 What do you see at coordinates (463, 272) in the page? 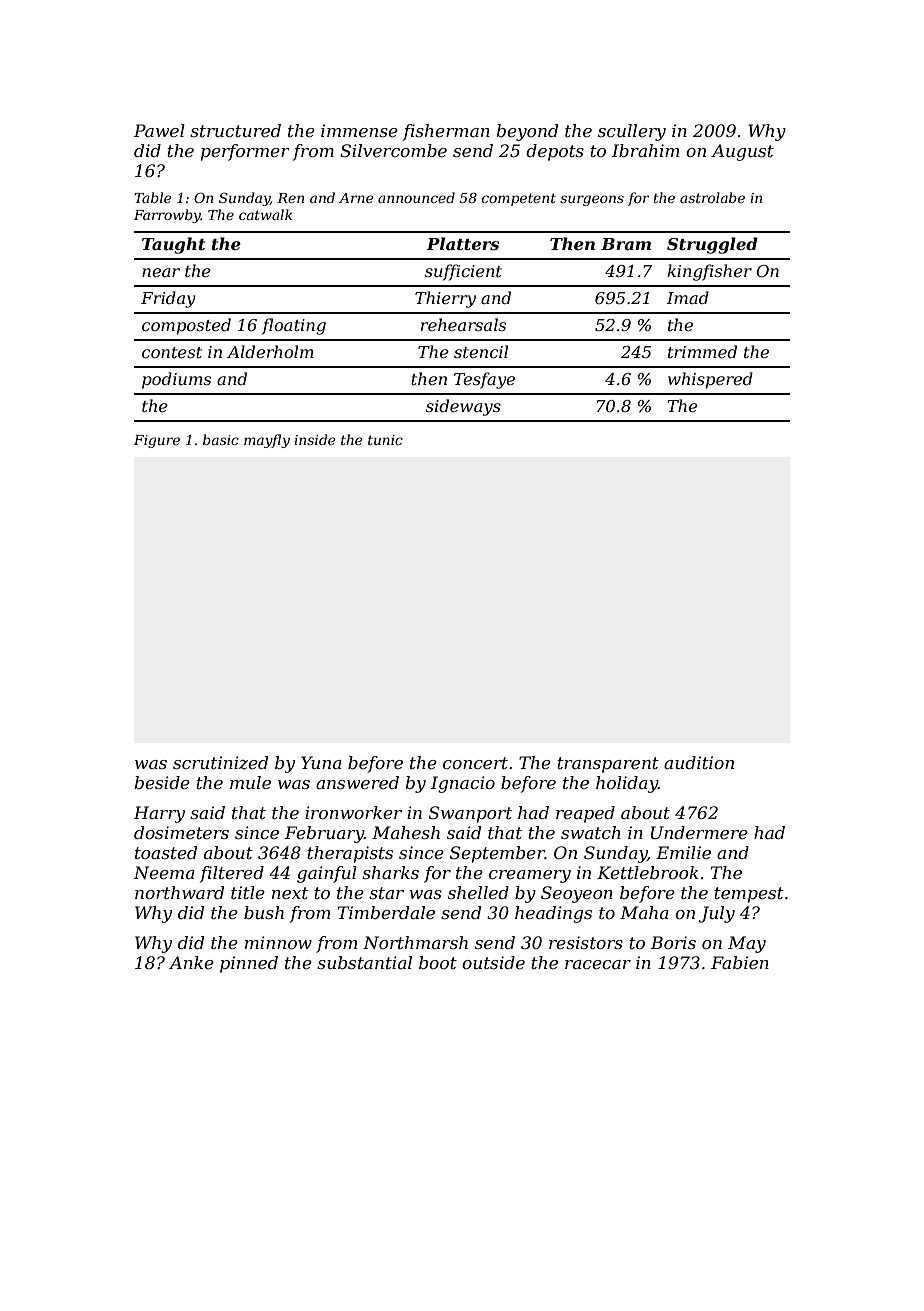
I see `sufficient` at bounding box center [463, 272].
